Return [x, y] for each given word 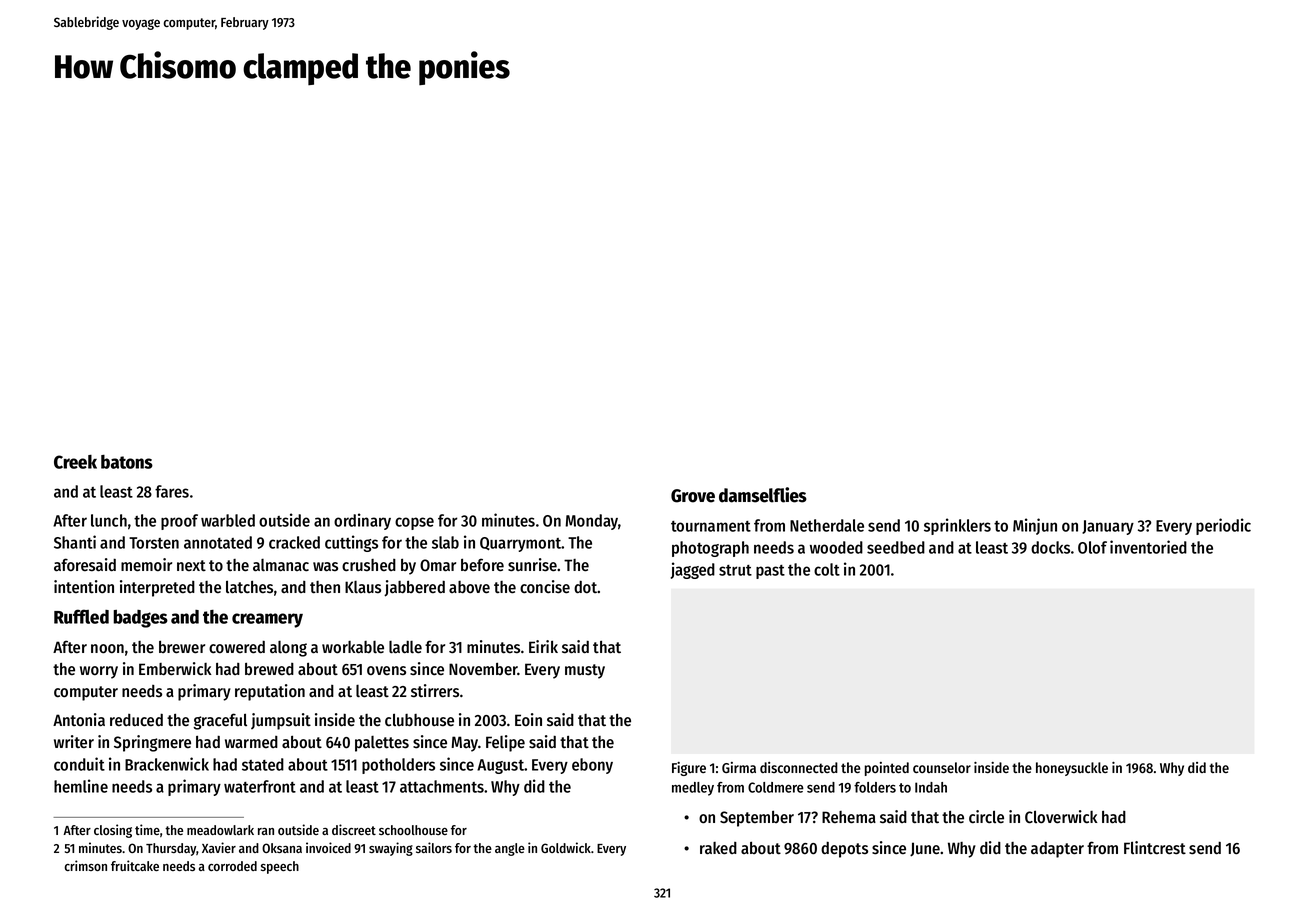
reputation [270, 692]
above [469, 587]
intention [84, 587]
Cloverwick [1061, 817]
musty [585, 671]
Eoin [528, 719]
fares [172, 491]
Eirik [543, 646]
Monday [591, 522]
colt [827, 569]
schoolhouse [413, 830]
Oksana [282, 848]
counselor [942, 767]
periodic [1223, 526]
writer [74, 741]
